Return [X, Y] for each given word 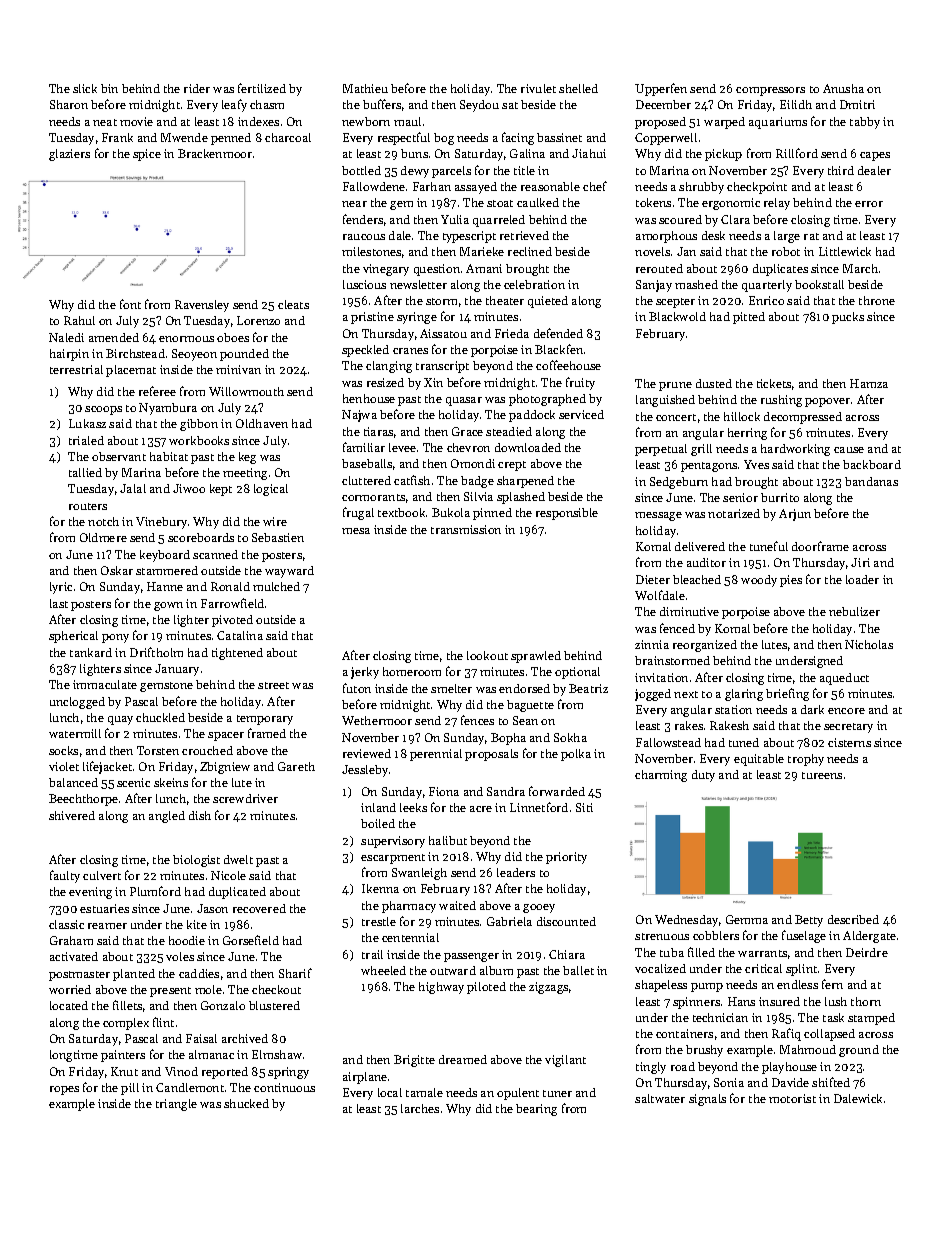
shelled [578, 88]
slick [85, 88]
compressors [770, 91]
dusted [714, 383]
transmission [466, 529]
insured [779, 1001]
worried [70, 989]
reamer [107, 926]
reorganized [705, 646]
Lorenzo [258, 320]
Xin [433, 382]
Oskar [117, 570]
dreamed [463, 1059]
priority [566, 858]
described [853, 919]
